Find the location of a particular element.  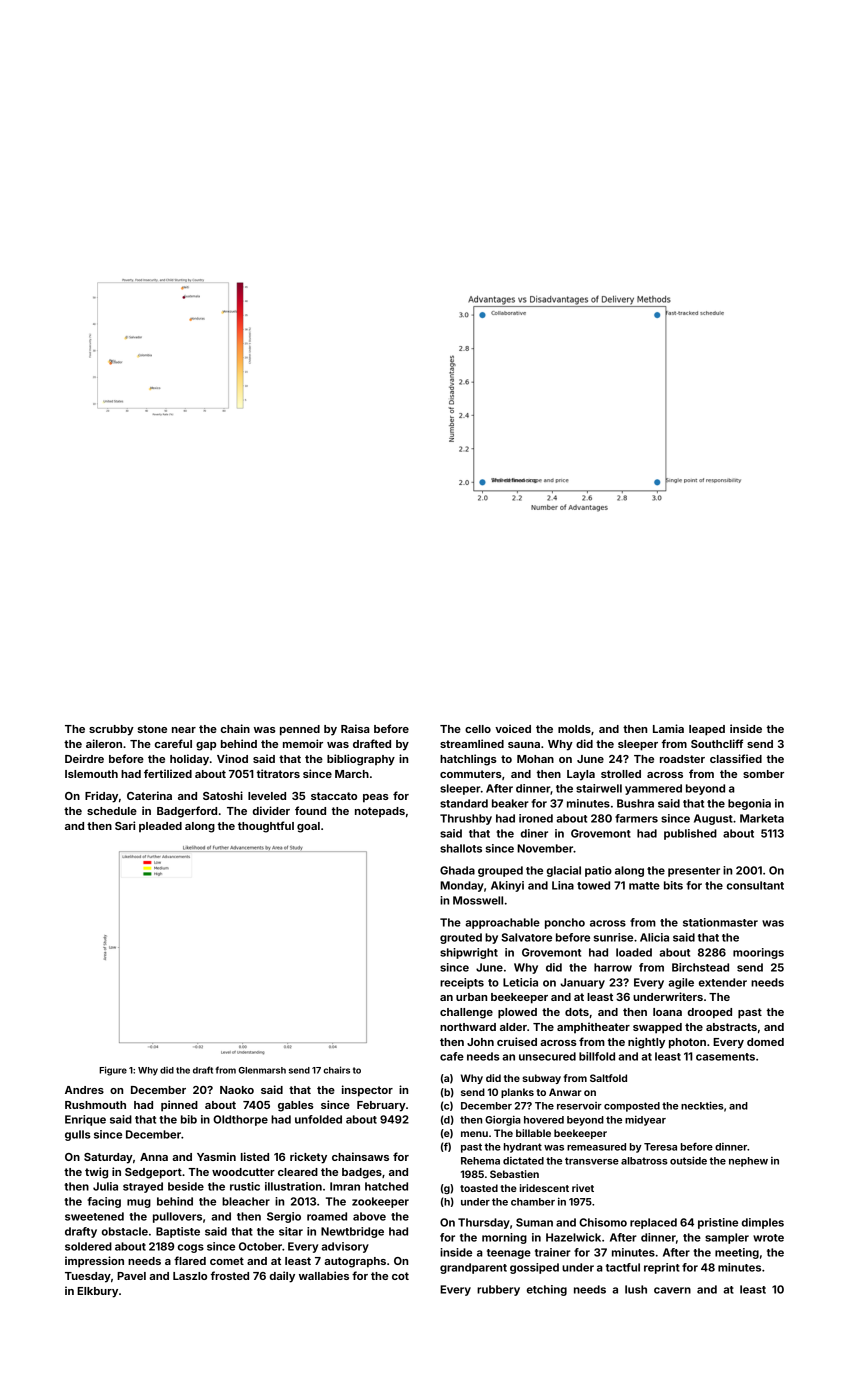

memoir is located at coordinates (303, 743).
